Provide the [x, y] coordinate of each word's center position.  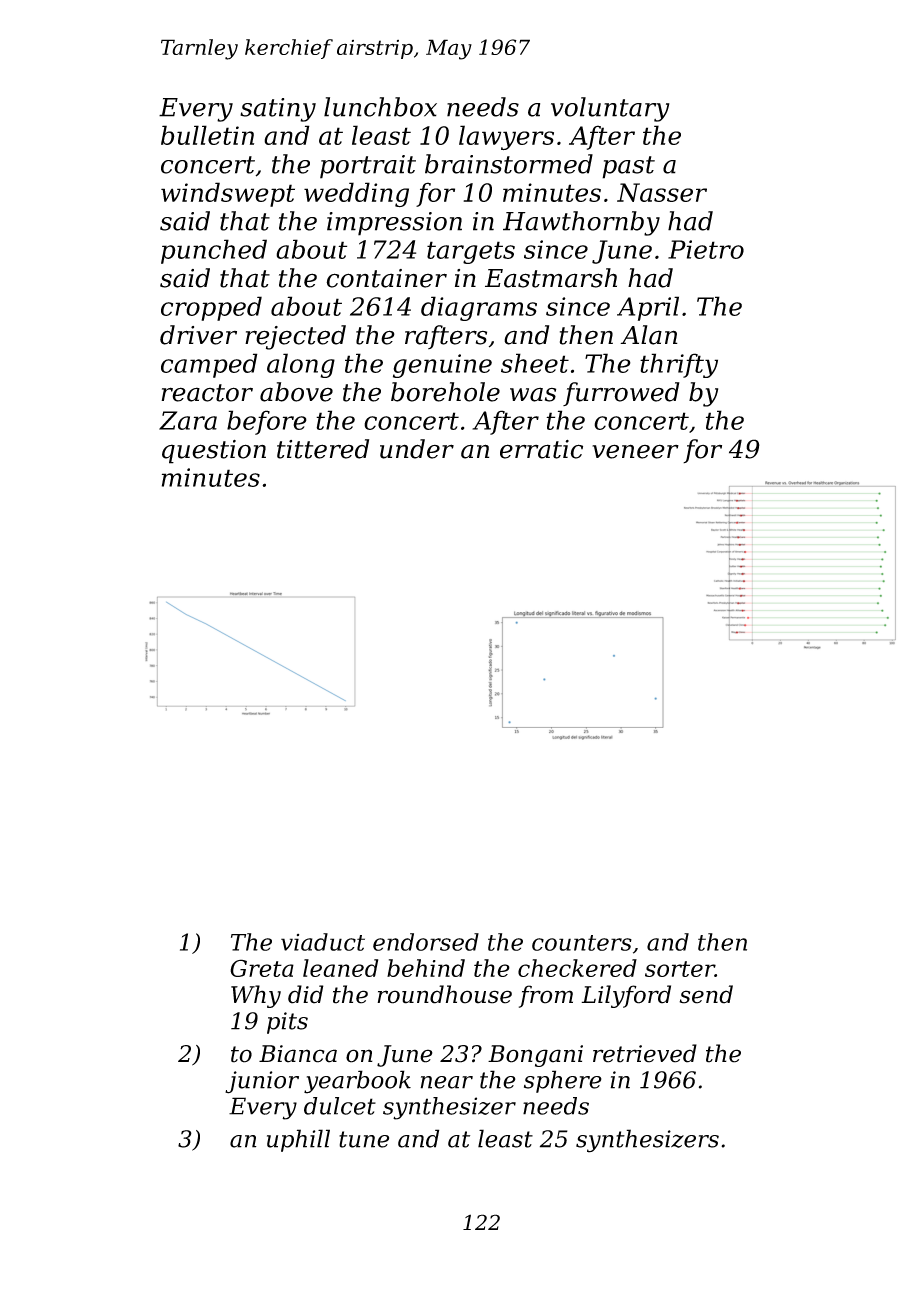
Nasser [662, 192]
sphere [563, 1081]
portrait [368, 167]
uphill [298, 1140]
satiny [278, 110]
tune [364, 1139]
